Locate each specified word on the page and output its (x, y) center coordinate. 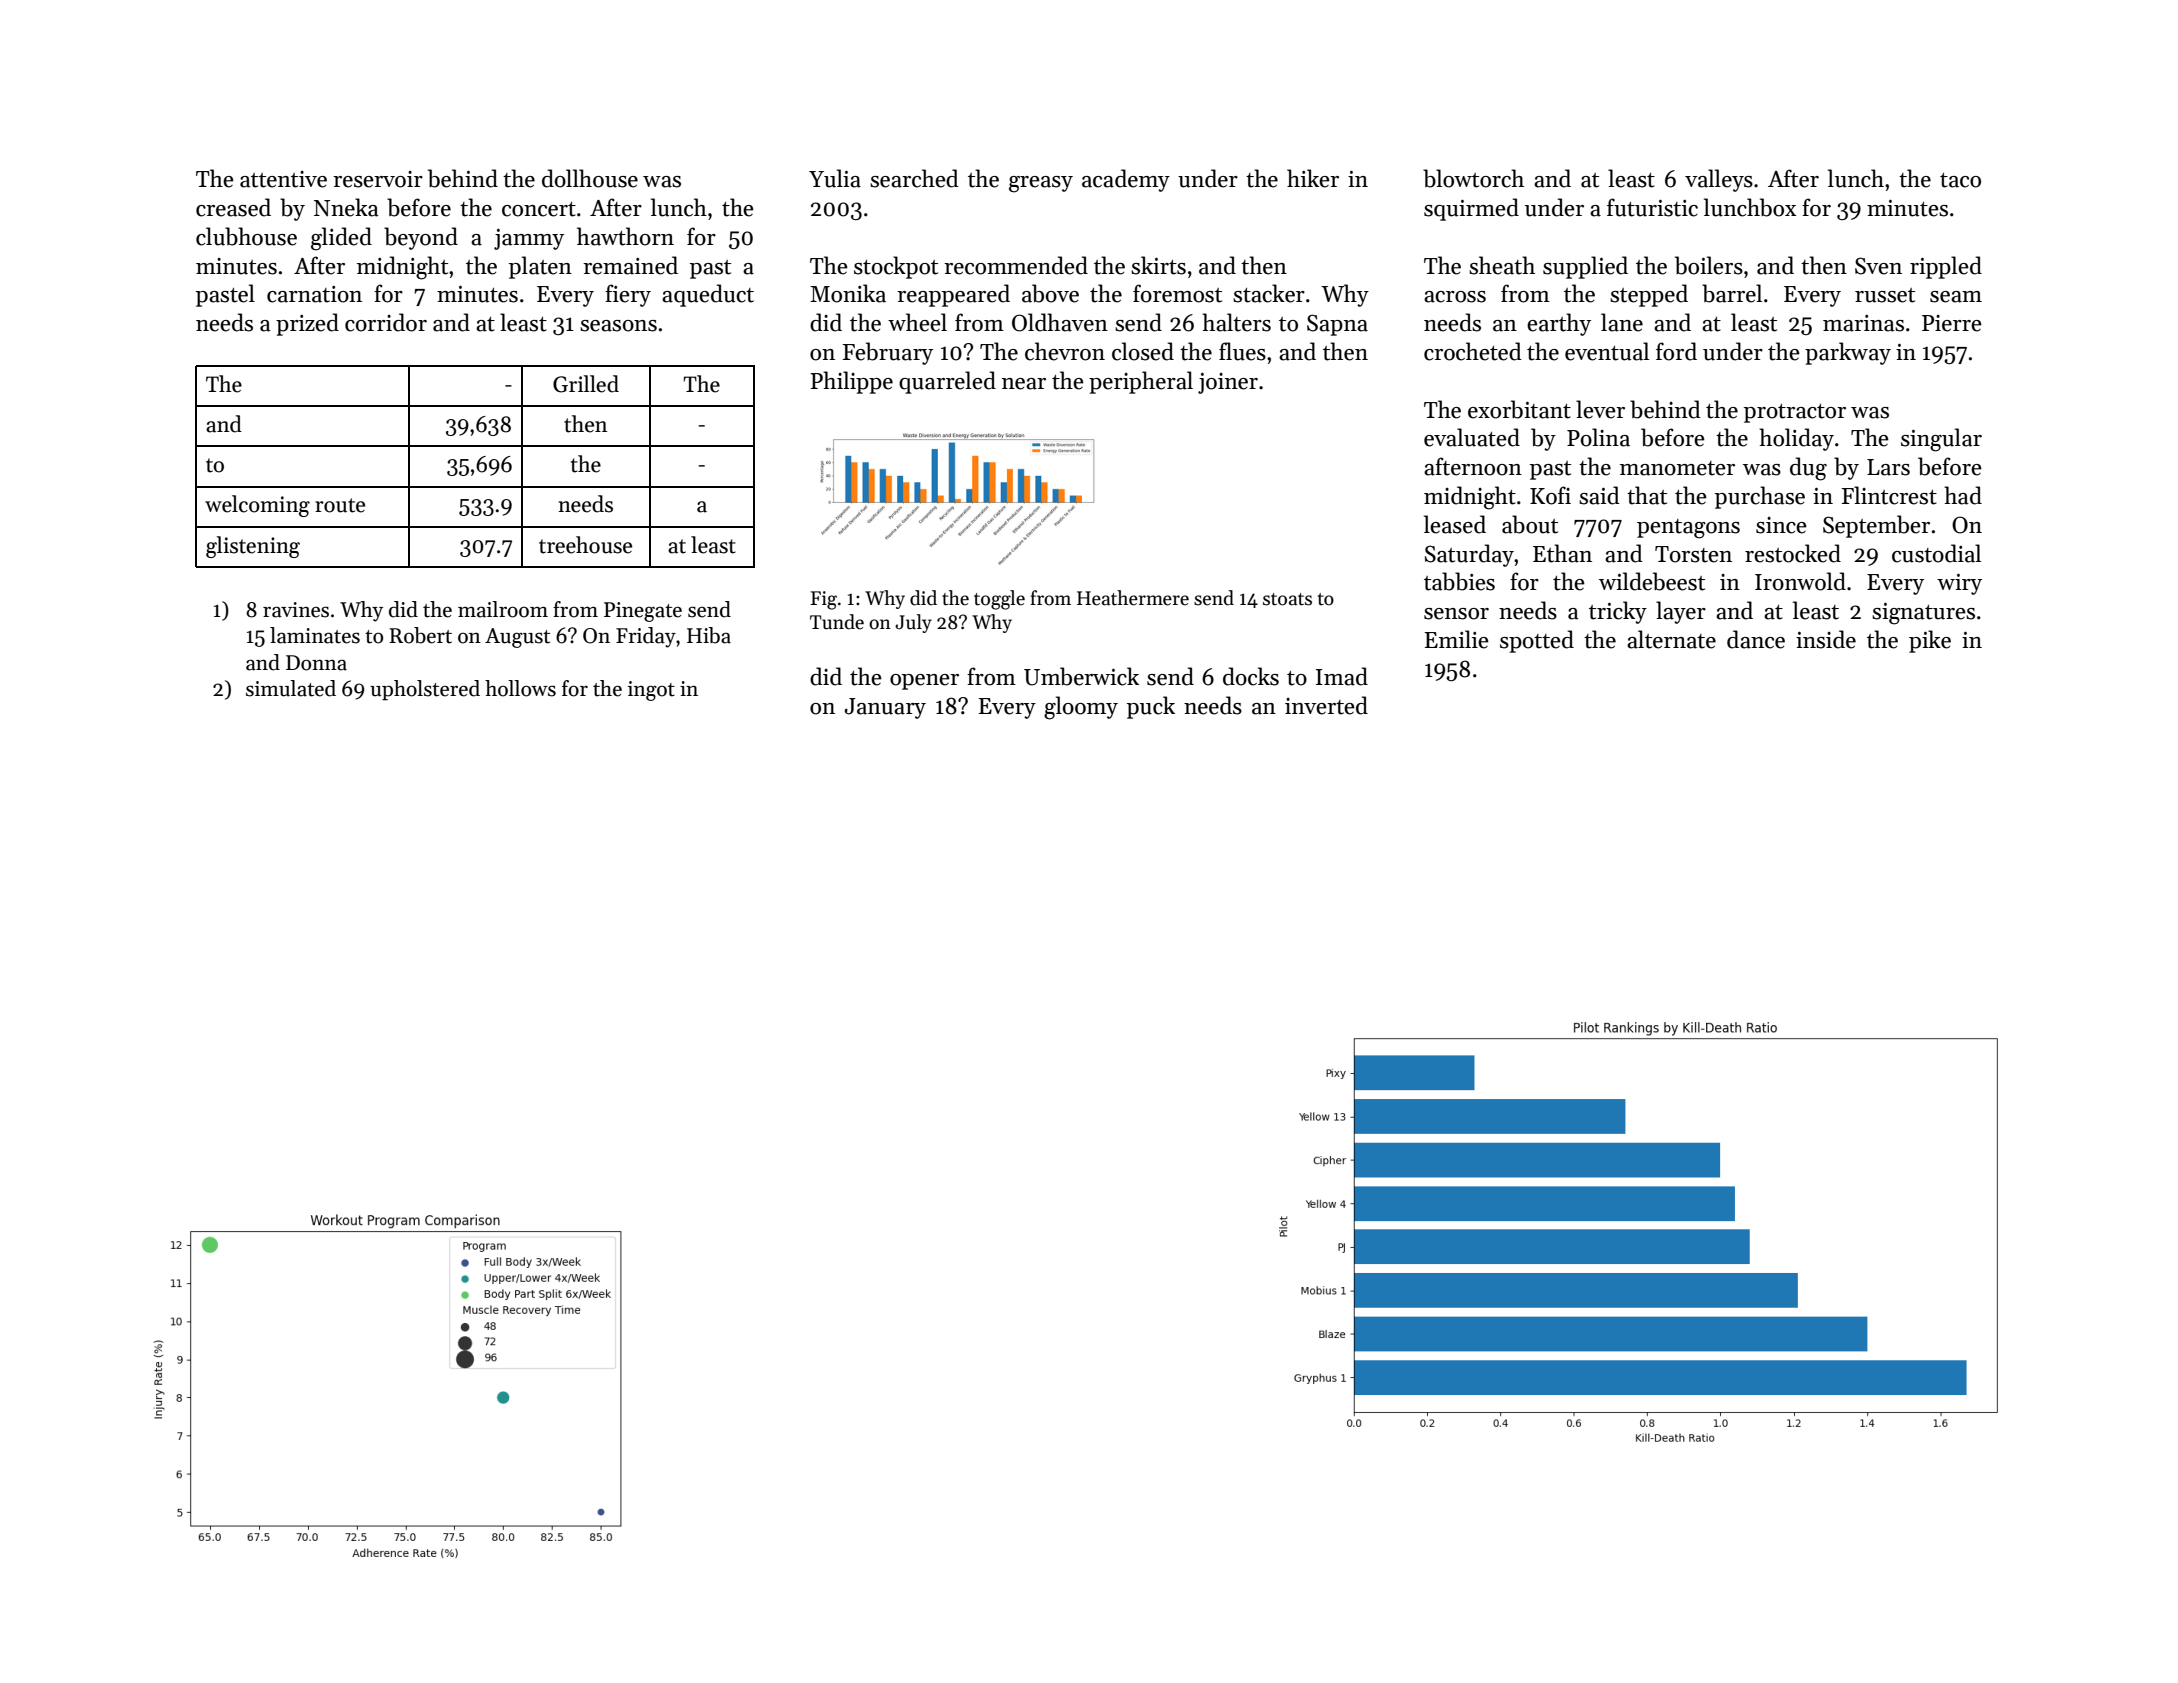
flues (1242, 351)
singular (1941, 440)
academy (1126, 180)
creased (233, 207)
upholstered (425, 690)
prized (307, 324)
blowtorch (1473, 178)
